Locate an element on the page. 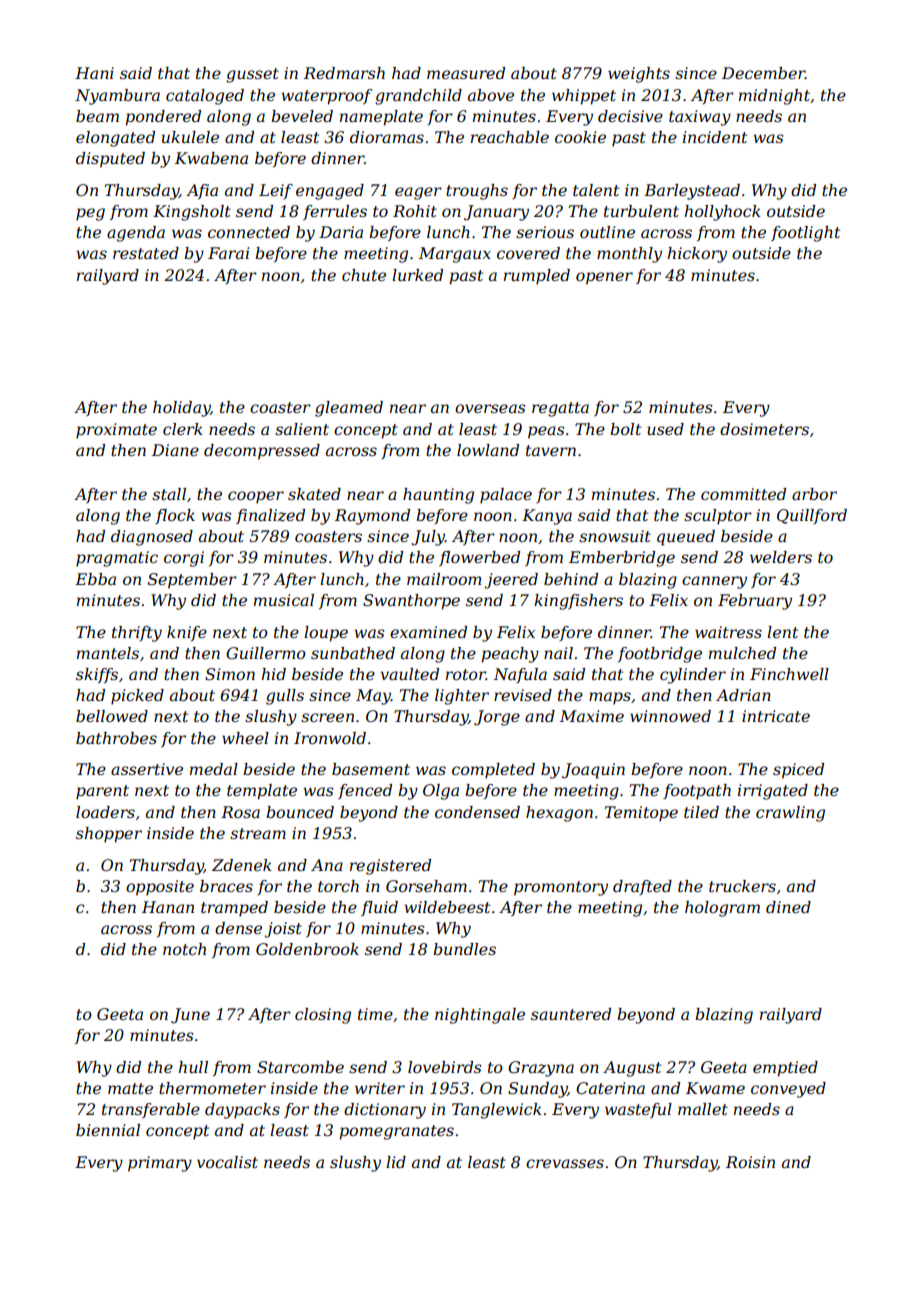  overseas is located at coordinates (490, 408).
